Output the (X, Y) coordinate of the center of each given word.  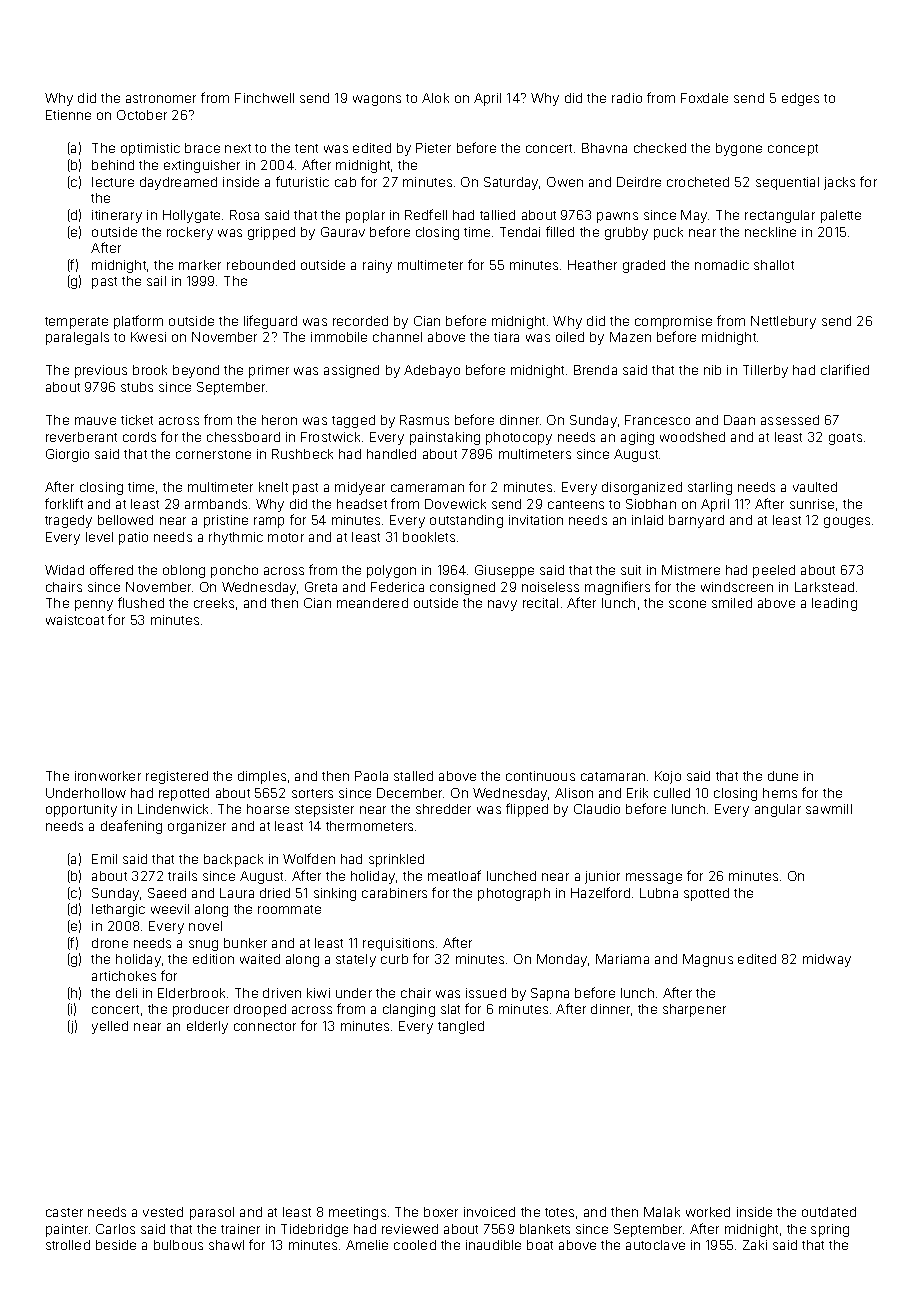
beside (116, 1245)
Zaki (755, 1245)
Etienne (68, 115)
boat (540, 1245)
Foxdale (704, 98)
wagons (377, 100)
